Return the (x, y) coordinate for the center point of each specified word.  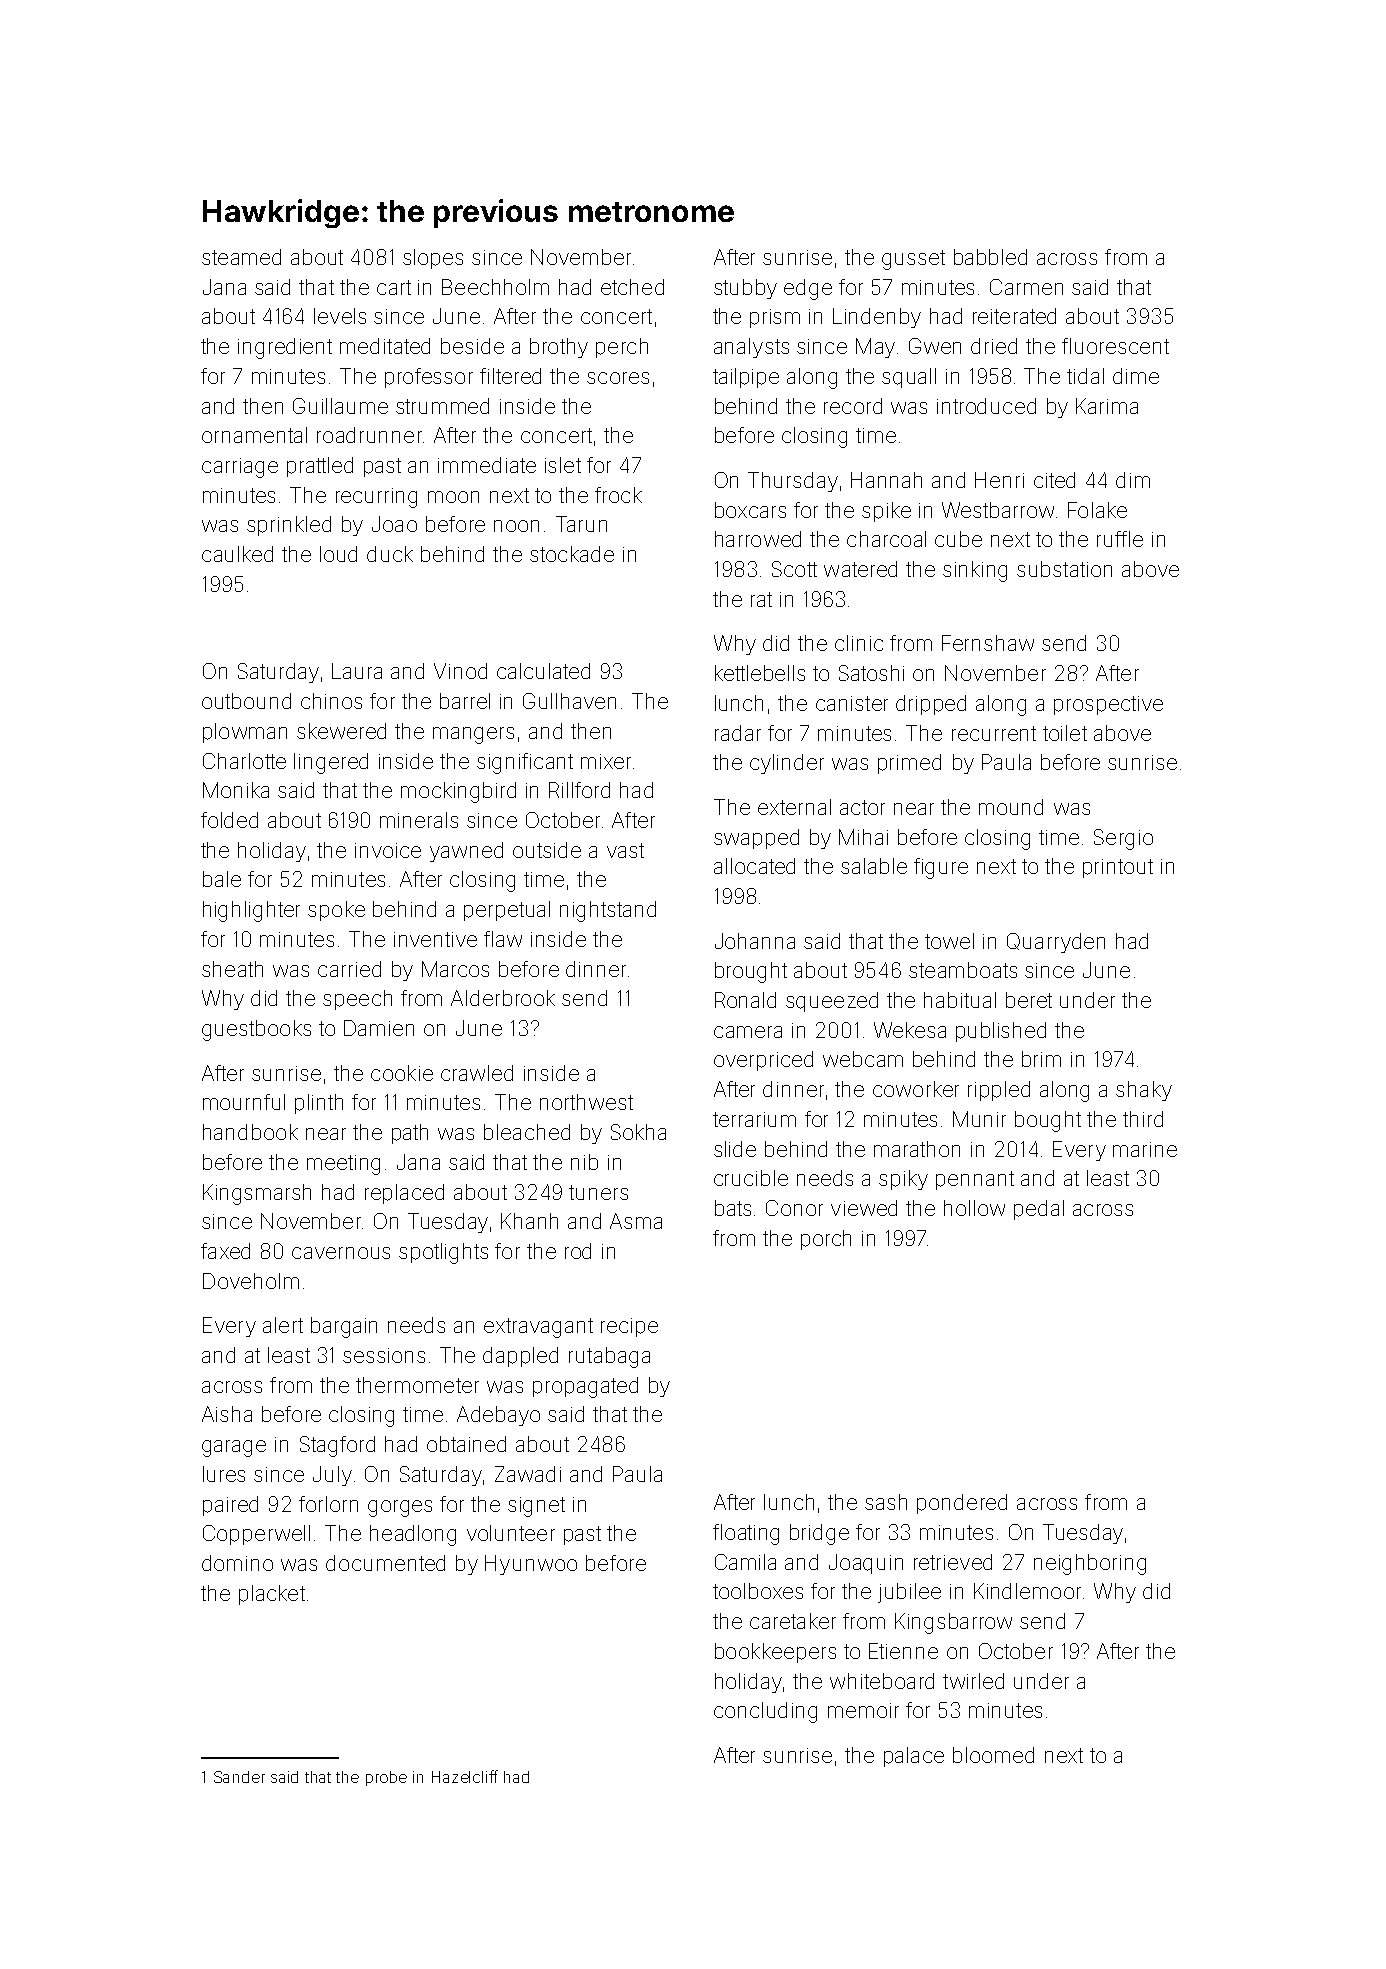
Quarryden (1056, 943)
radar (738, 733)
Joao (394, 524)
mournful (244, 1102)
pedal (1039, 1210)
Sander (239, 1777)
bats (733, 1208)
